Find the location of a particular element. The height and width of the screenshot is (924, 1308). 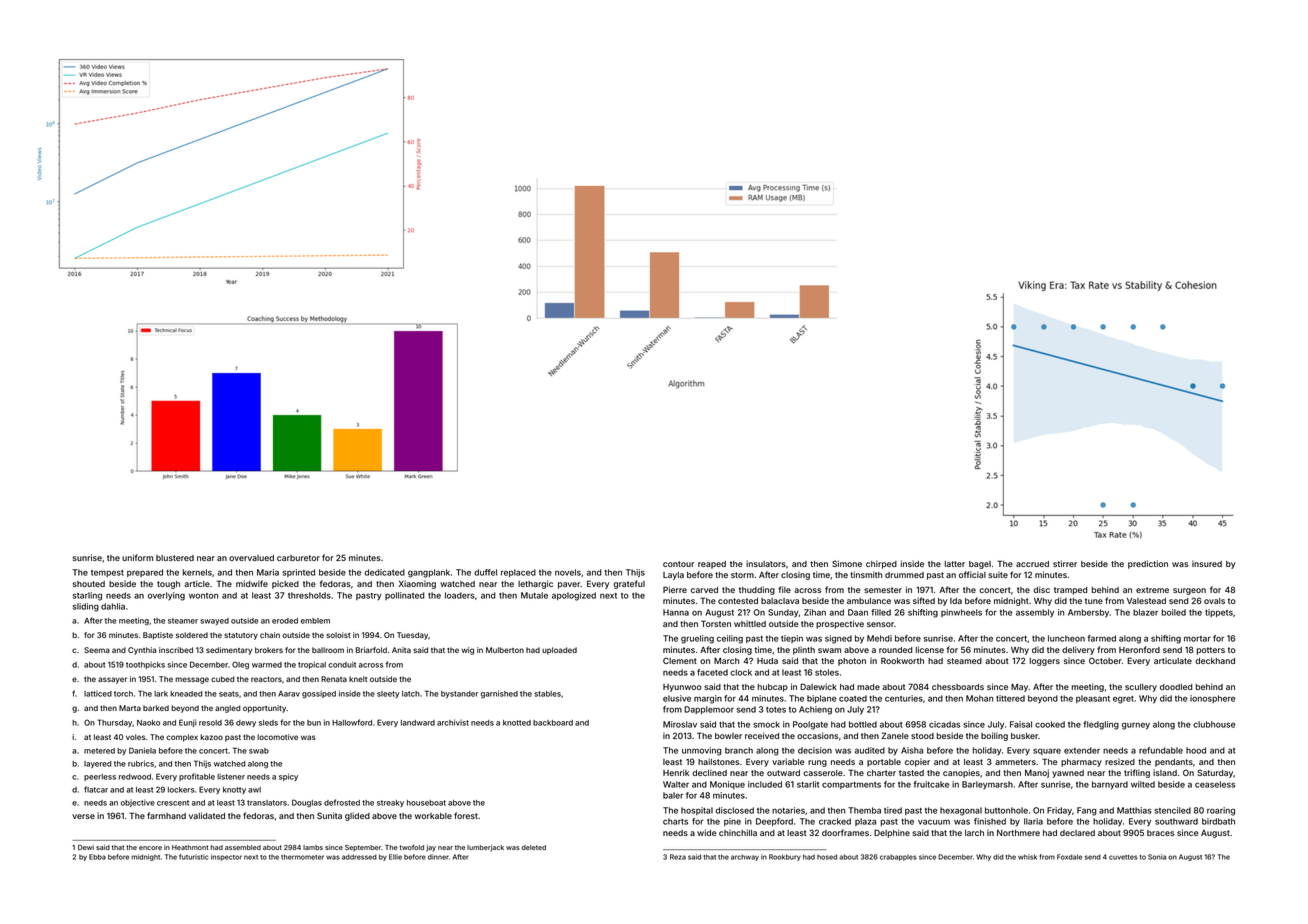

suite is located at coordinates (998, 574).
